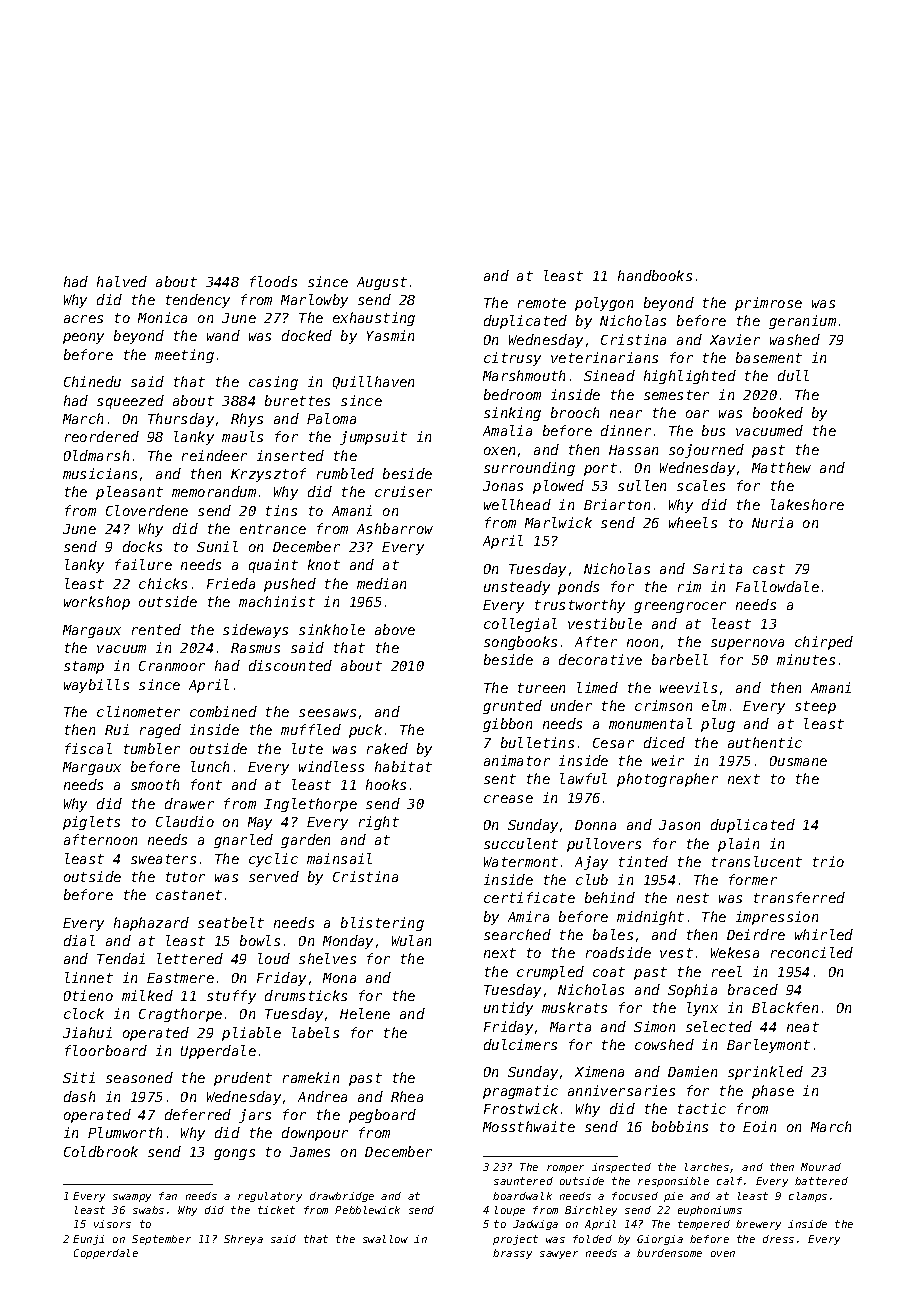 This image has height=1308, width=924. Describe the element at coordinates (768, 304) in the image. I see `primrose` at that location.
